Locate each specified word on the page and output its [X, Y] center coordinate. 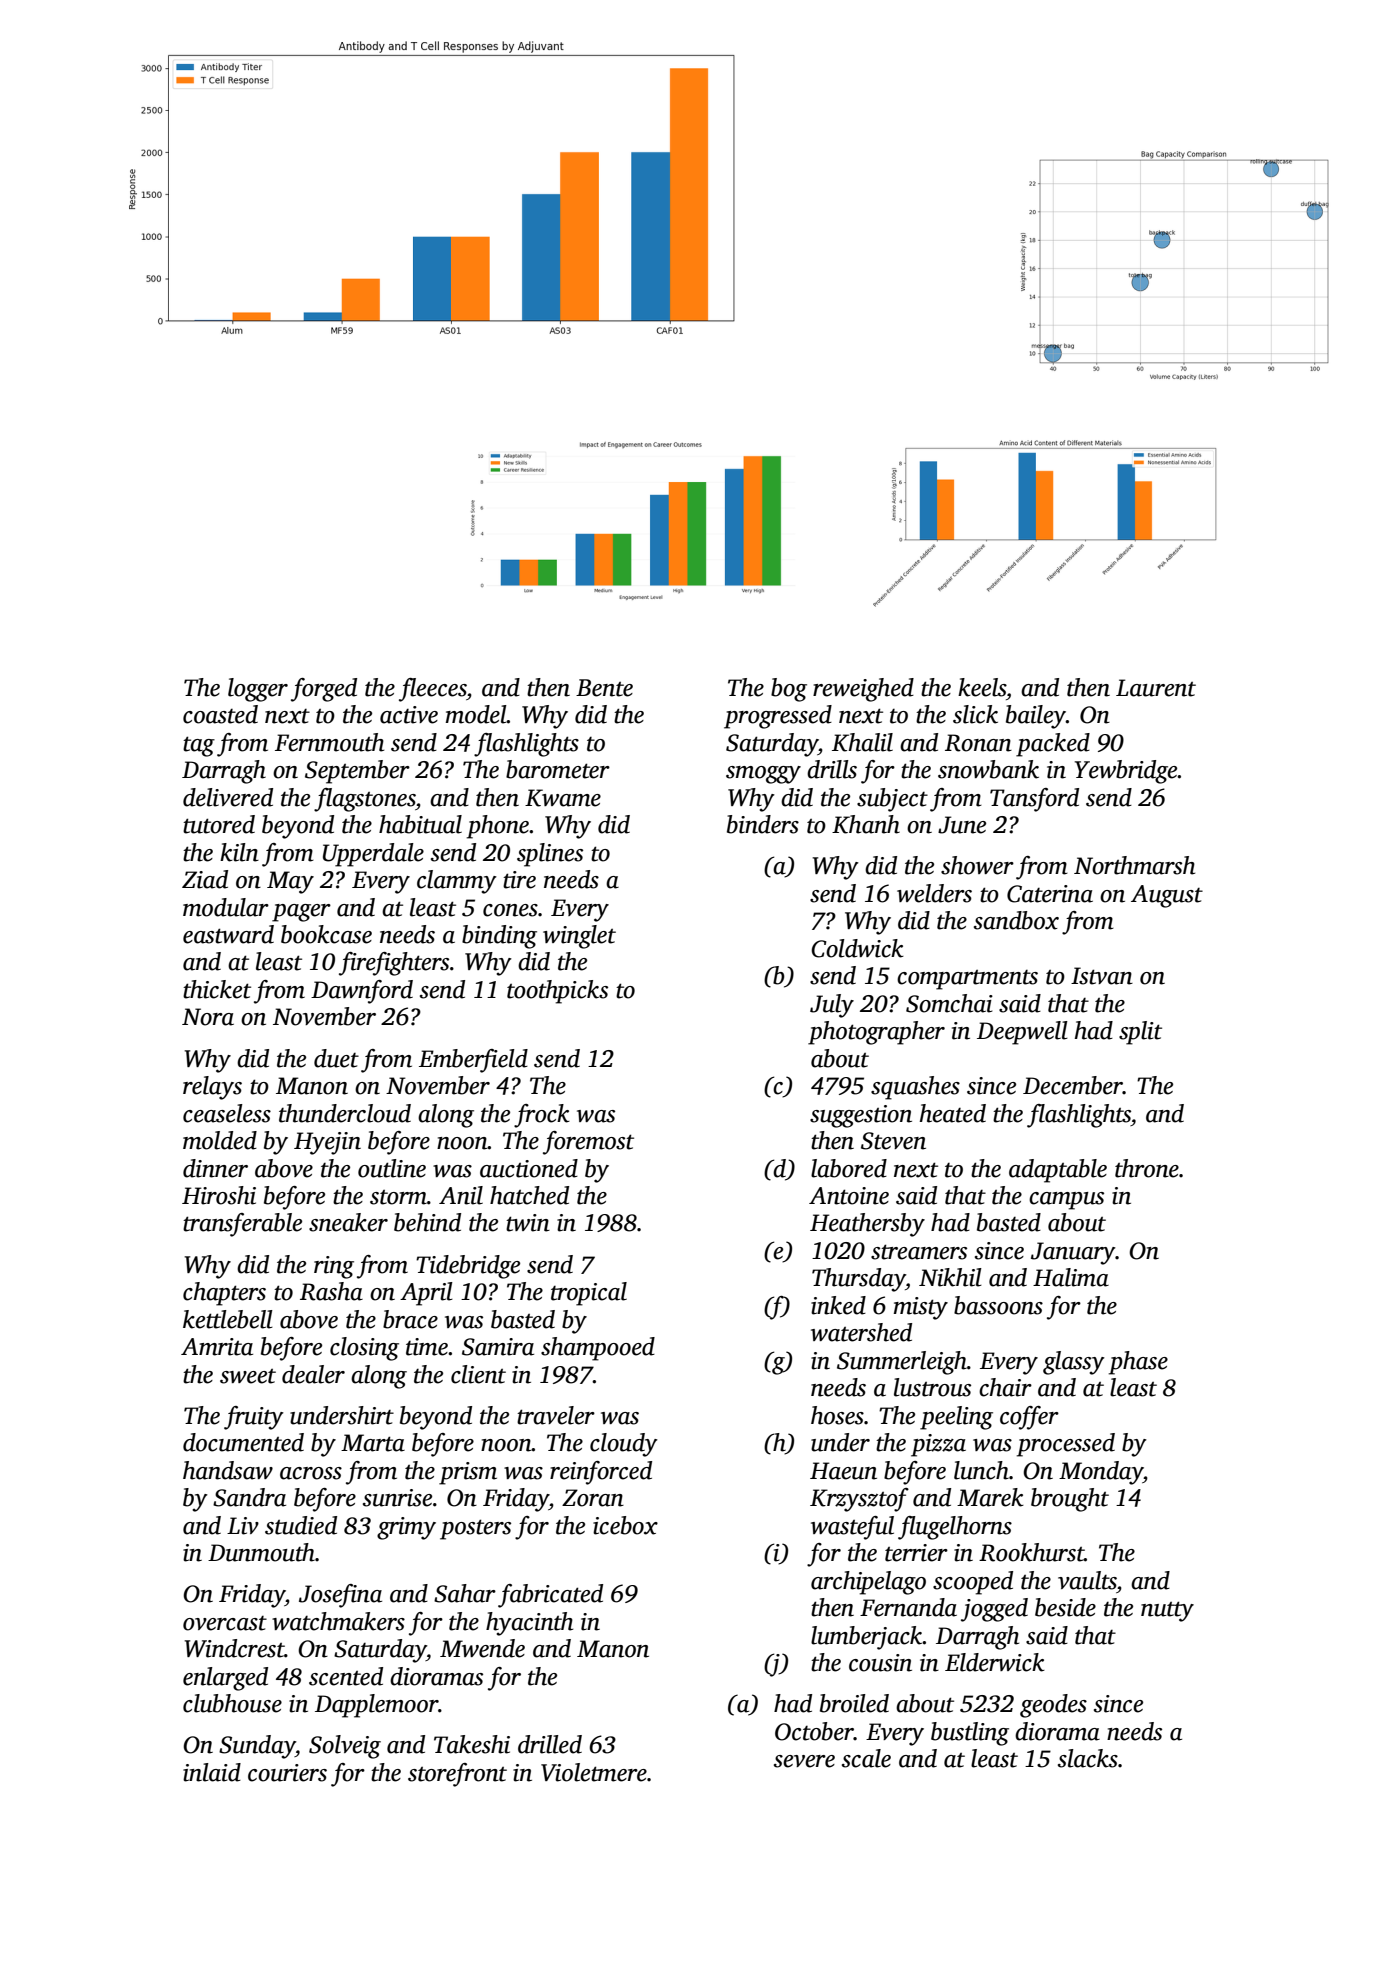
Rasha [331, 1291]
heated [953, 1113]
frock [542, 1116]
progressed [778, 717]
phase [1138, 1363]
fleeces [433, 690]
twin [528, 1223]
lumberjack [867, 1638]
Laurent [1156, 688]
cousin [880, 1663]
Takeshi [472, 1744]
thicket [217, 989]
